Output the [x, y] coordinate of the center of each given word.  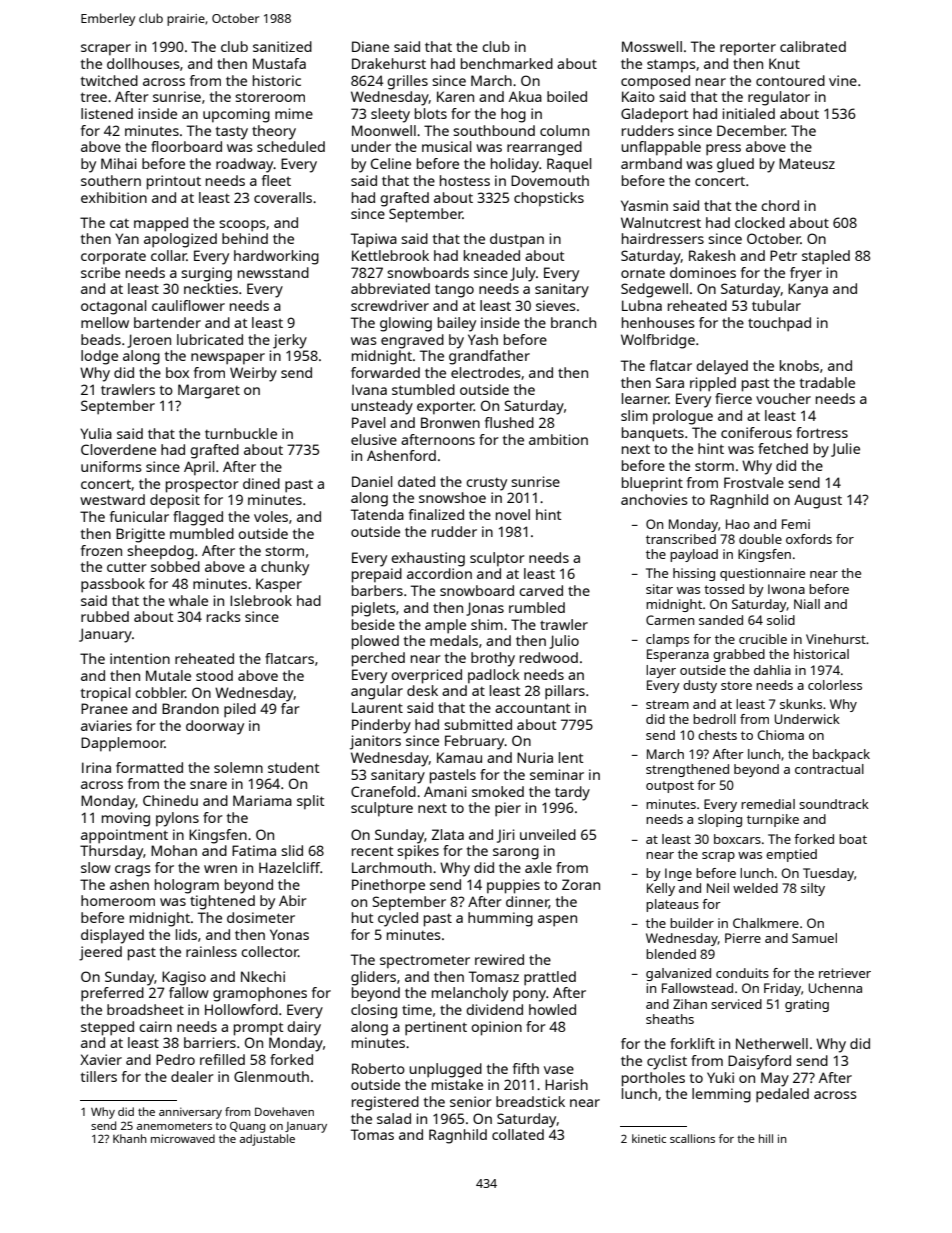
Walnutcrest [661, 222]
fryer [806, 274]
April [199, 468]
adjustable [267, 1140]
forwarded [385, 372]
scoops [242, 226]
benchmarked [507, 63]
